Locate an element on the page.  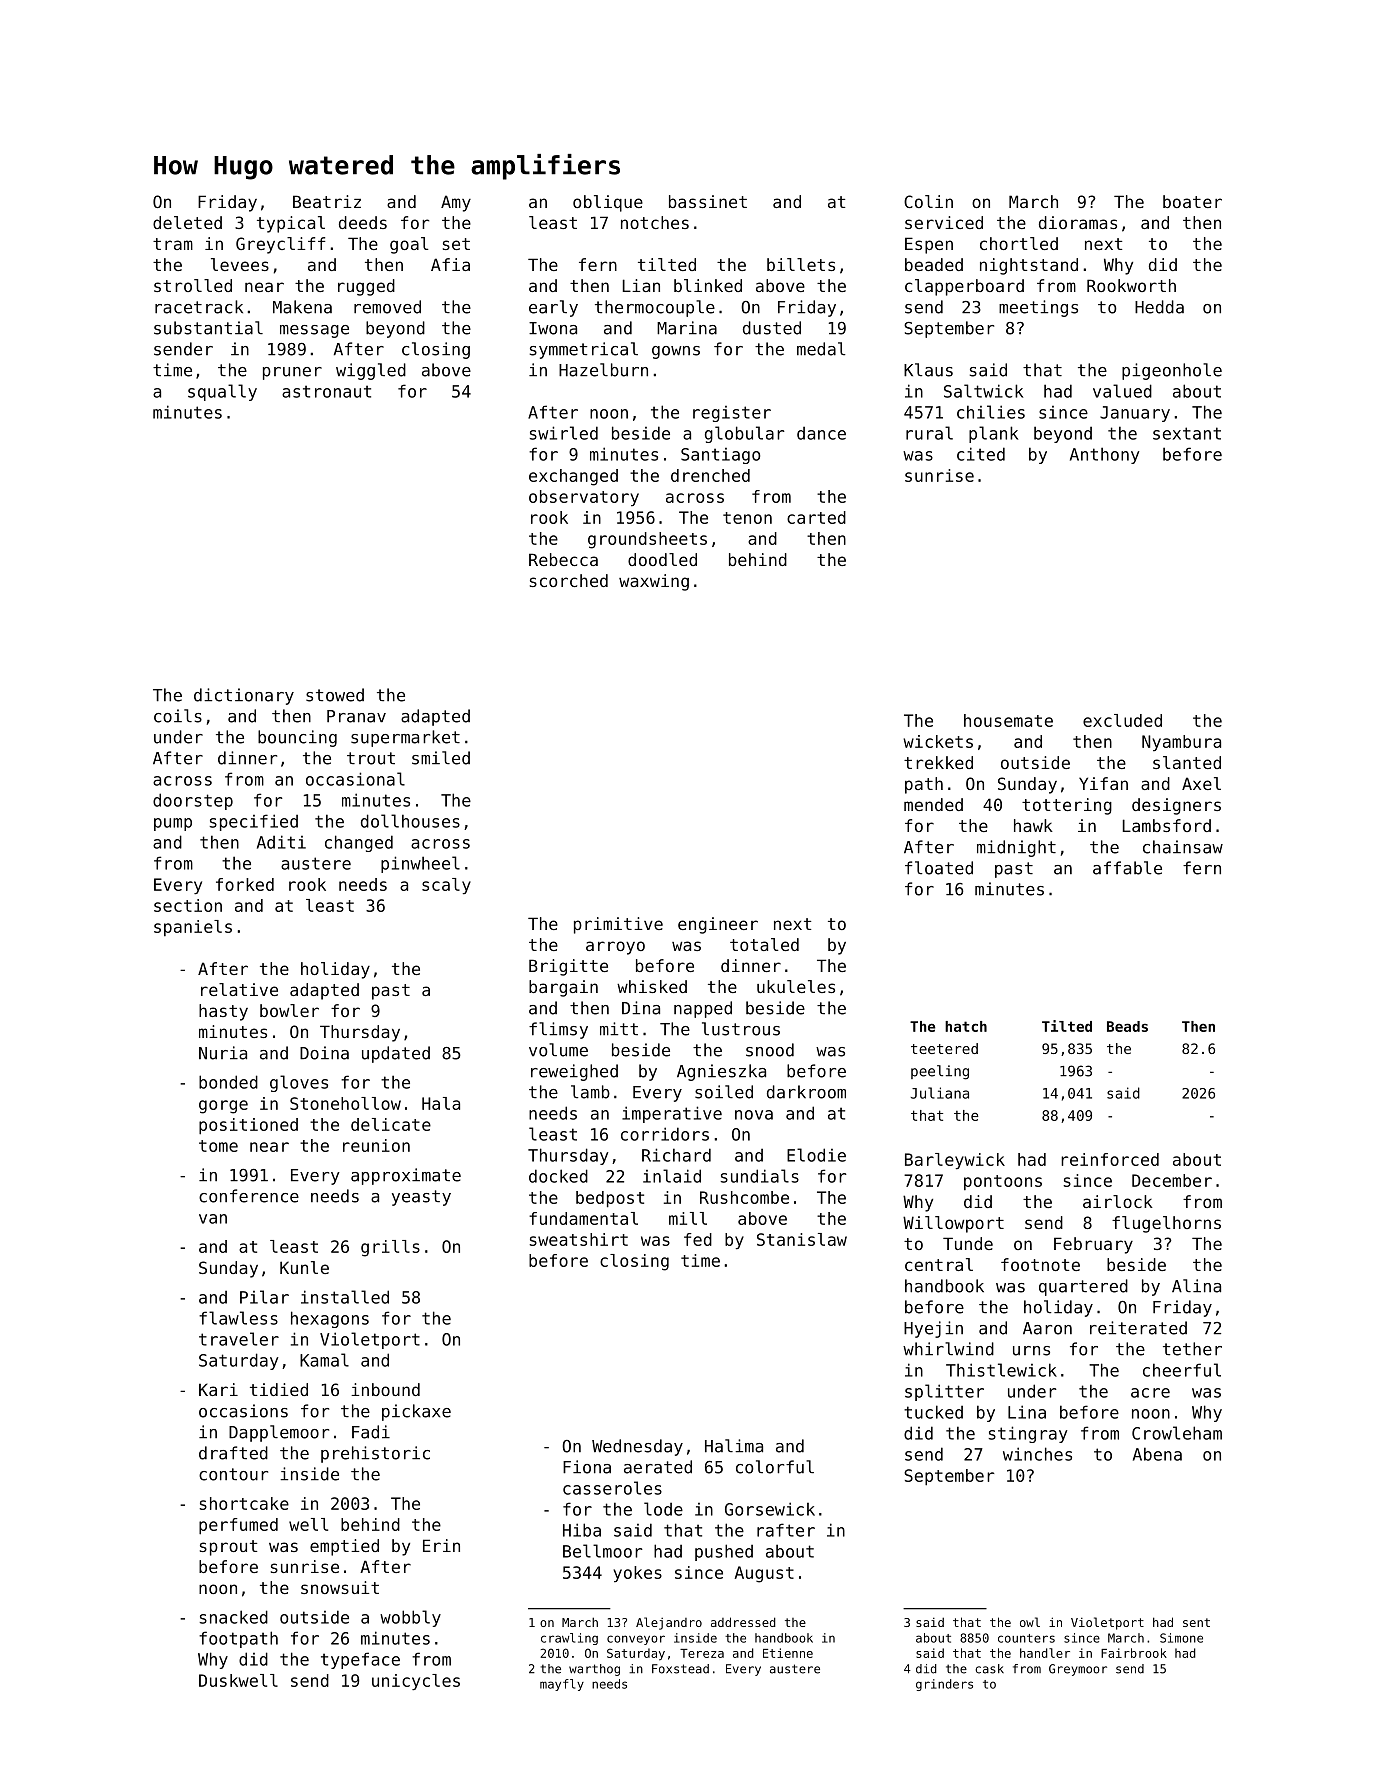
affable is located at coordinates (1127, 868).
